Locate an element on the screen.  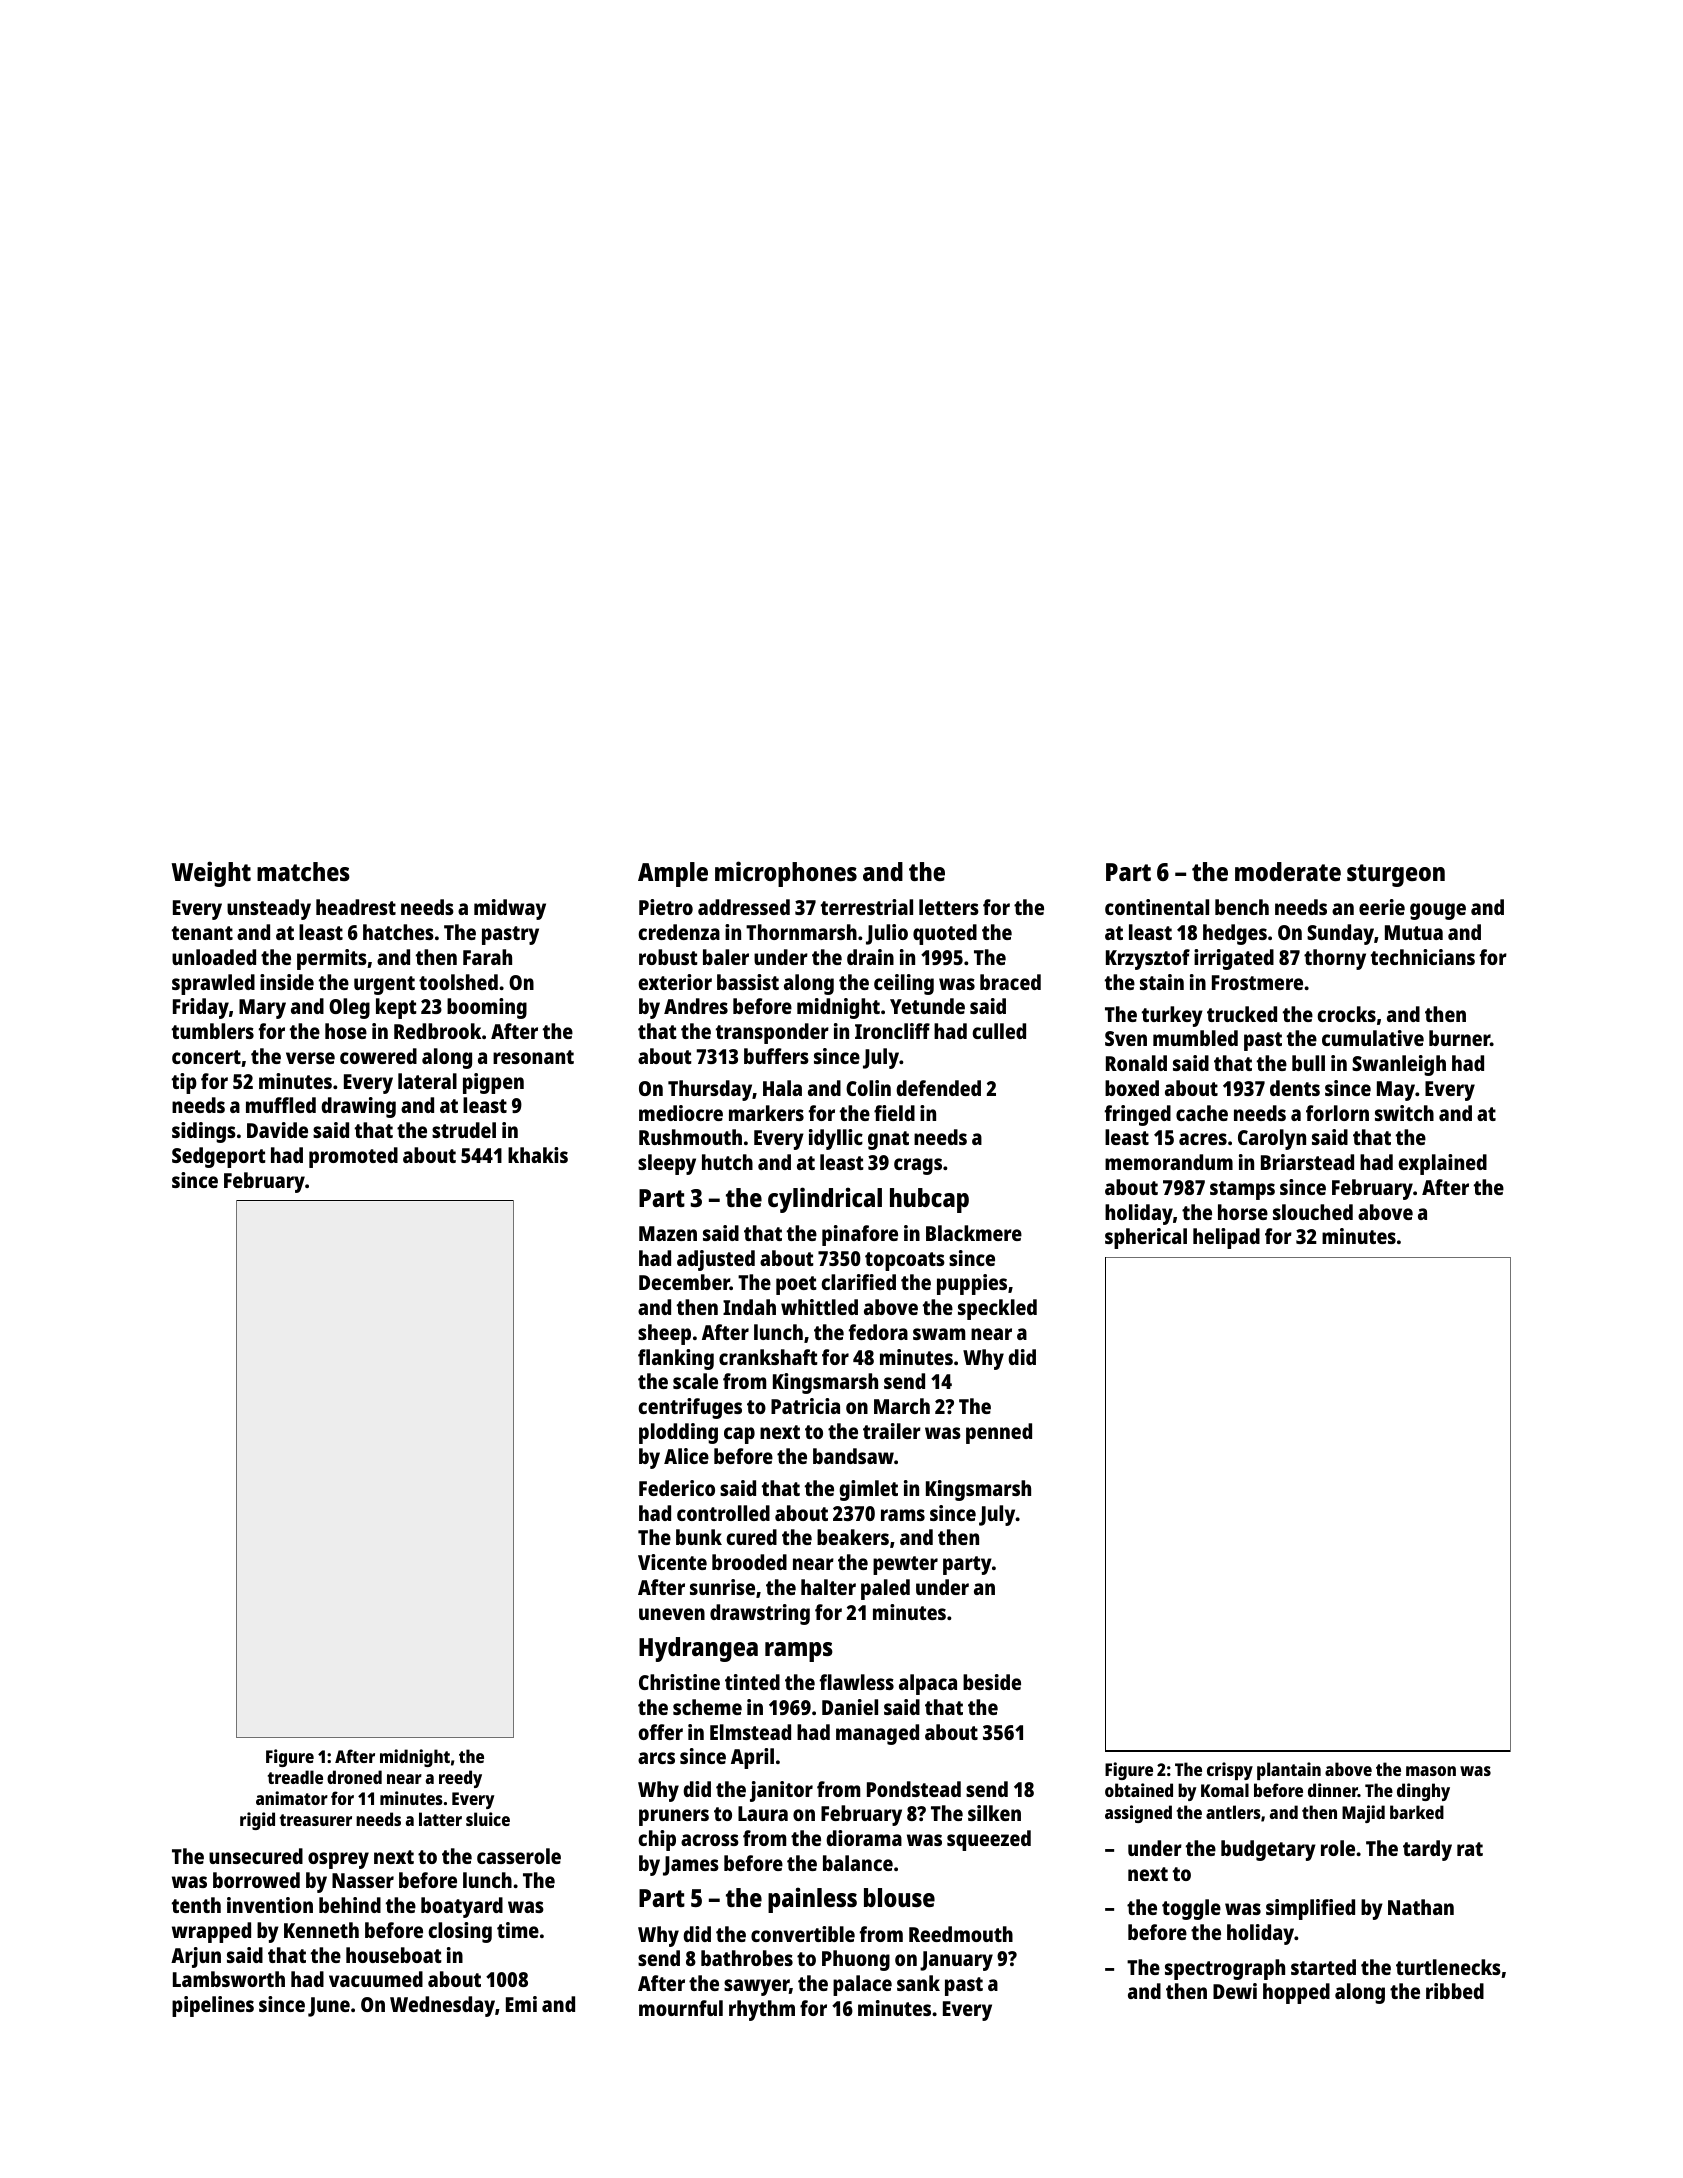
hopped is located at coordinates (1296, 1993).
